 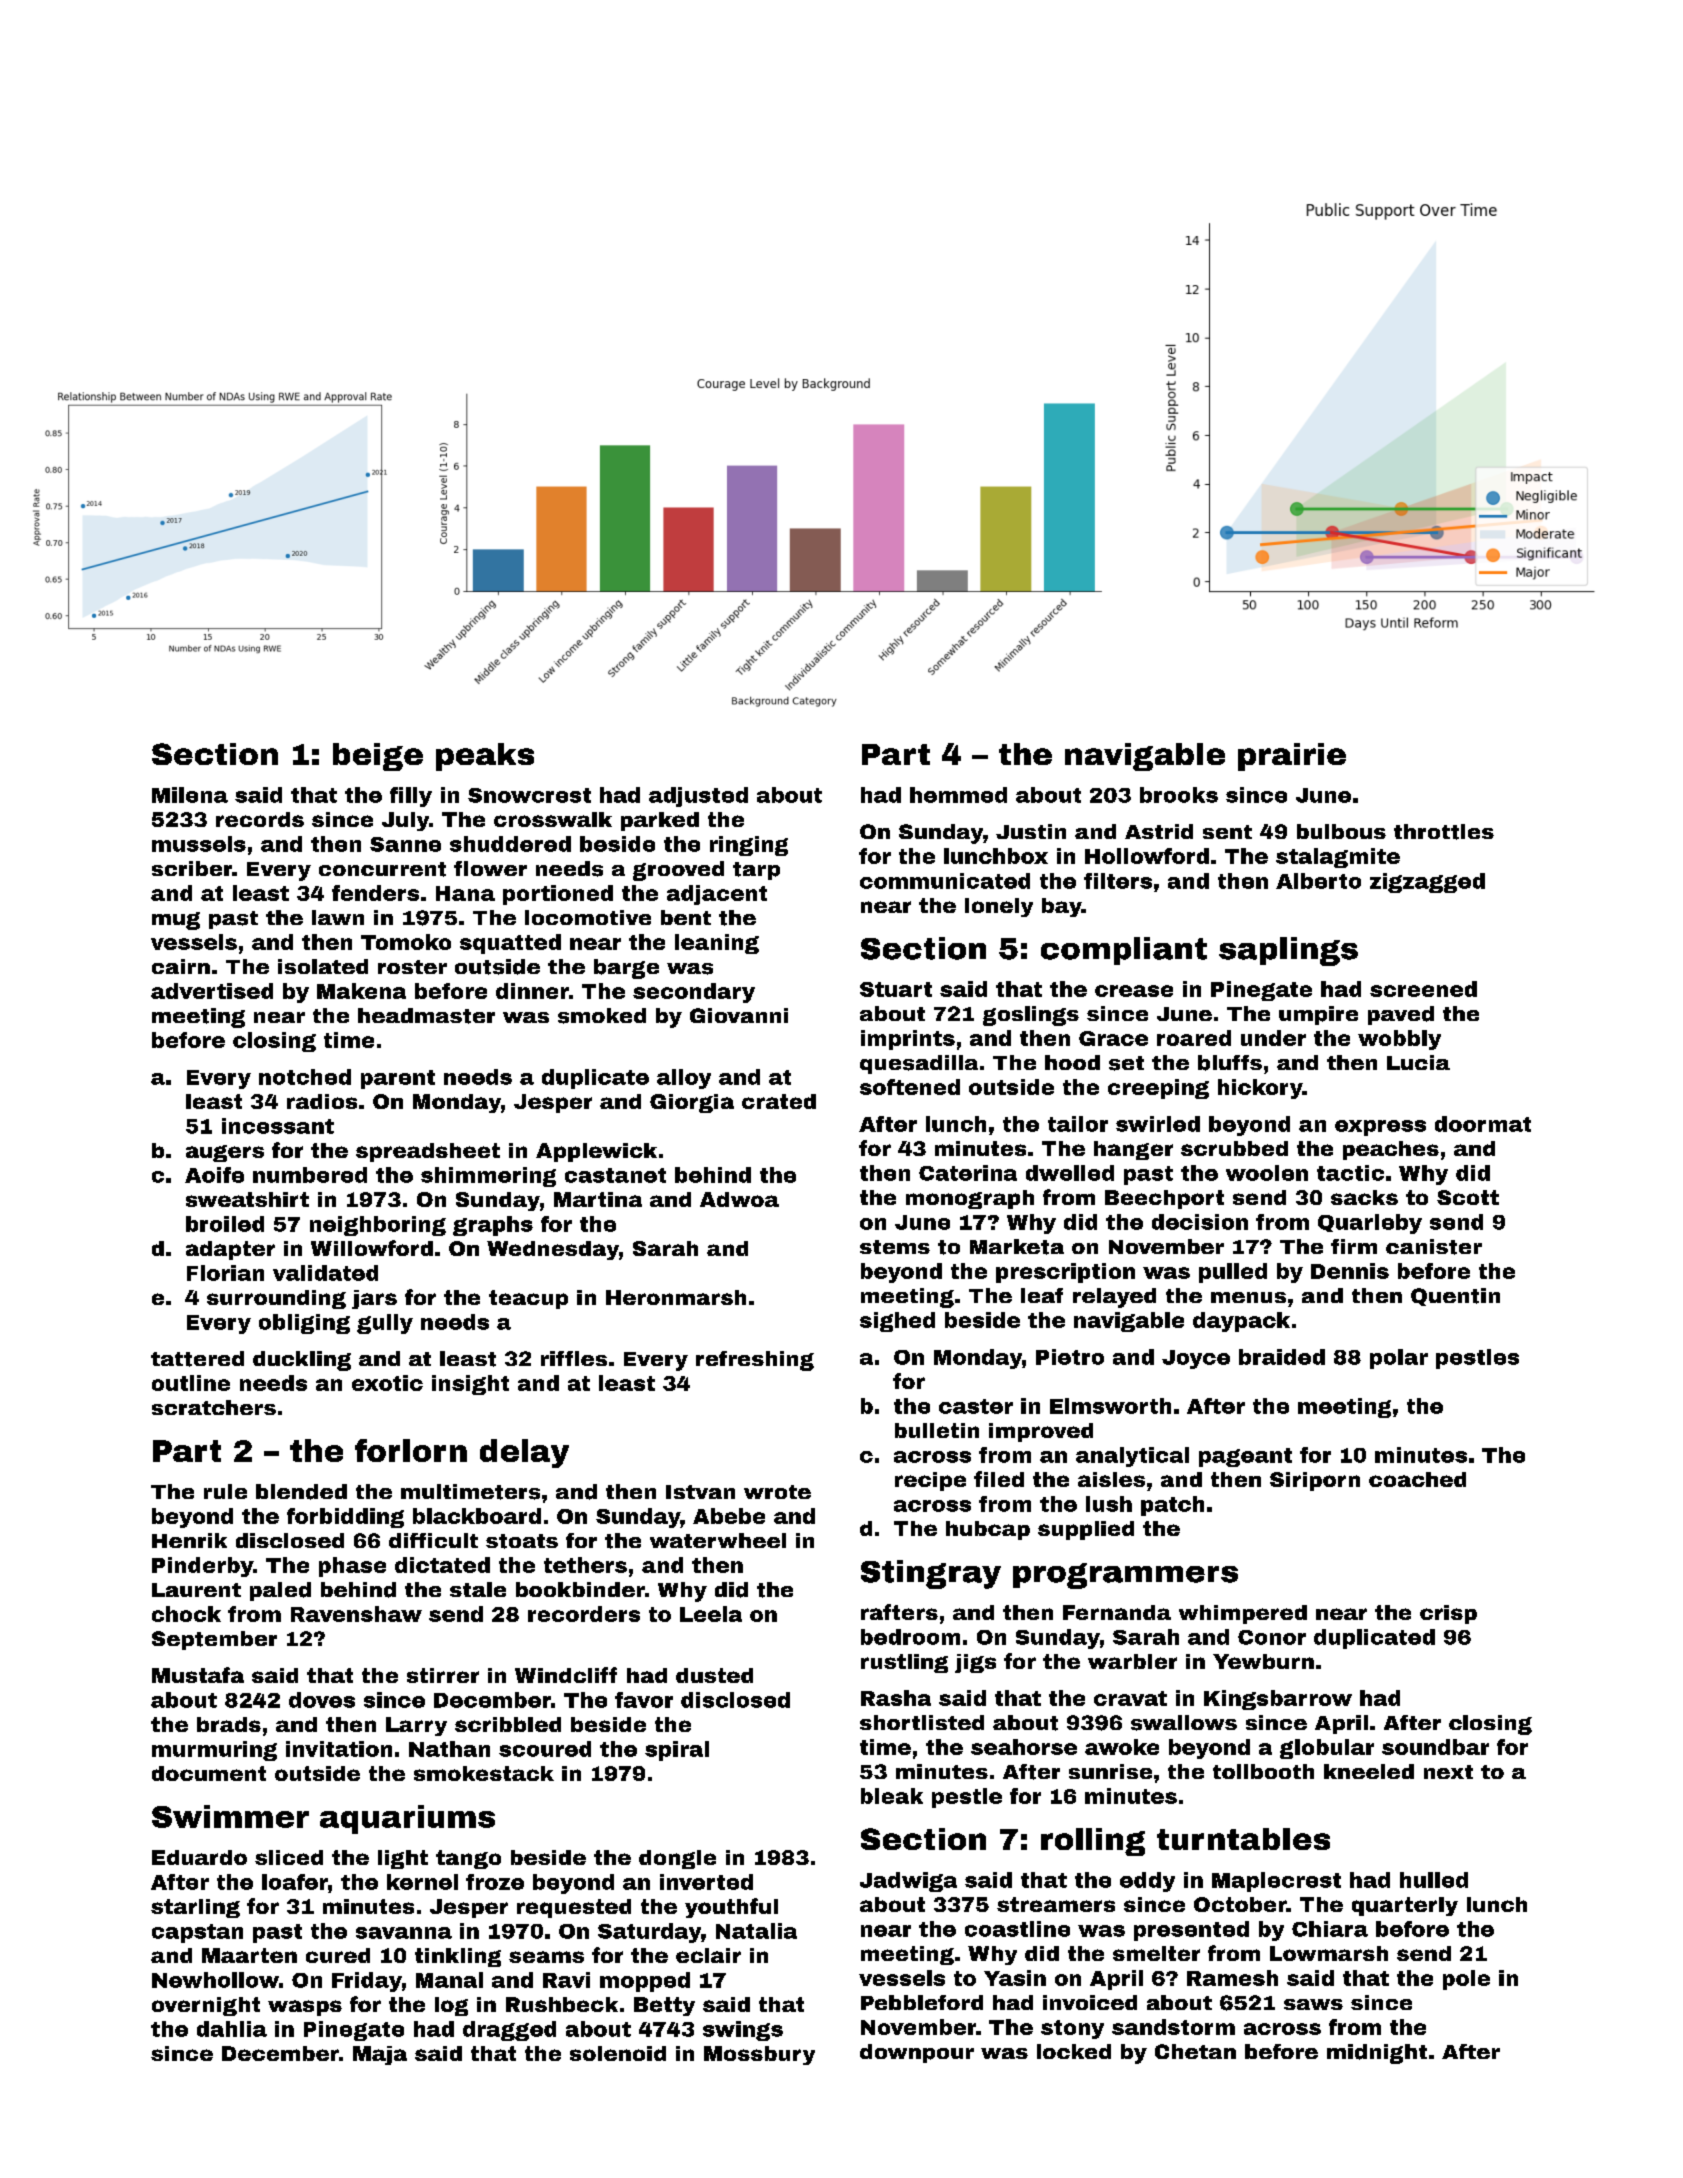 What do you see at coordinates (756, 871) in the page?
I see `tarp` at bounding box center [756, 871].
